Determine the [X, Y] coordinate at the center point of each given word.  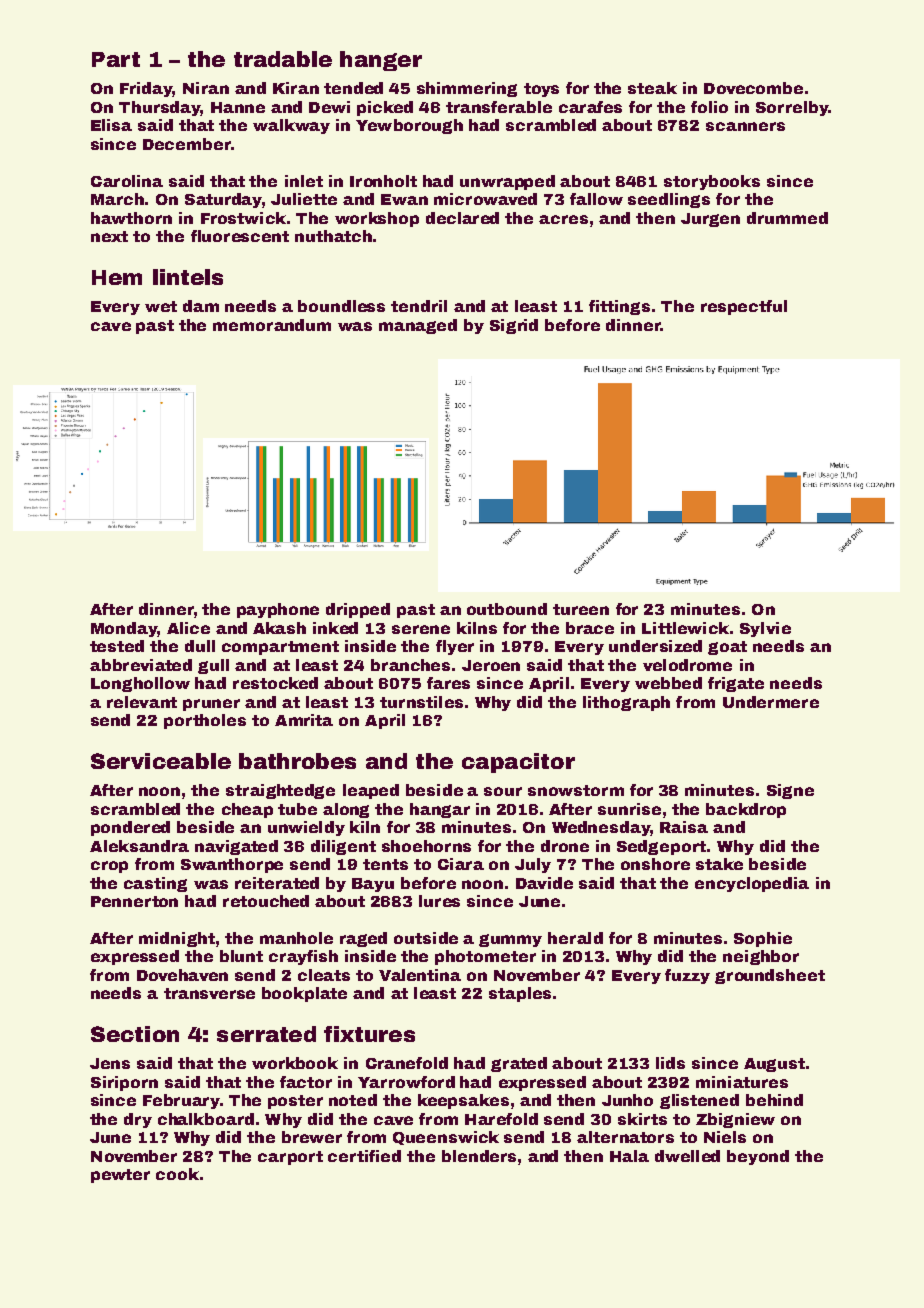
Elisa [111, 125]
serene [421, 629]
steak [652, 88]
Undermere [771, 702]
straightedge [280, 791]
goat [727, 648]
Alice [188, 628]
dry [138, 1120]
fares [448, 683]
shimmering [467, 89]
